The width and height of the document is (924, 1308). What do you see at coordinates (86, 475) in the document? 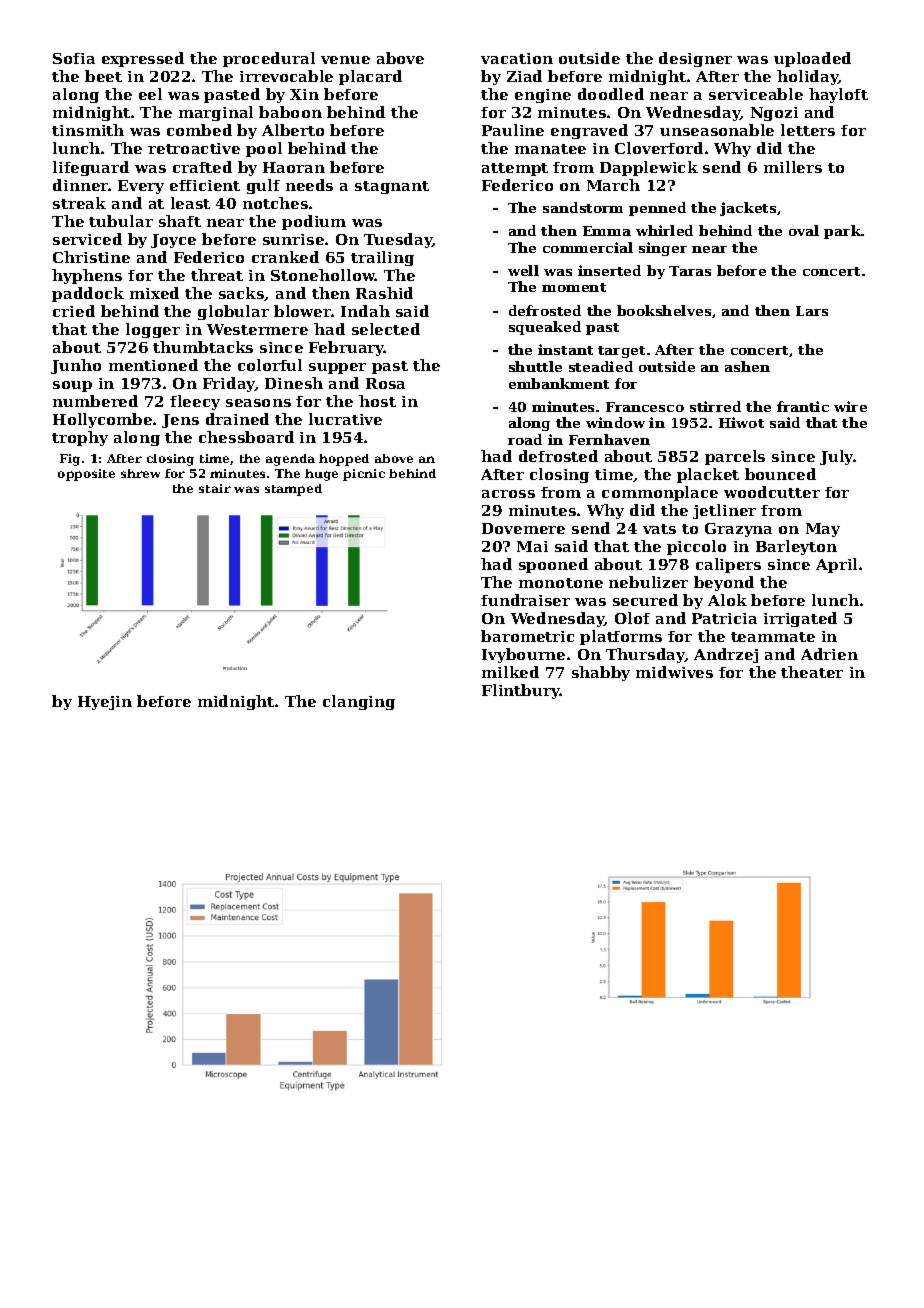
I see `opposite` at bounding box center [86, 475].
